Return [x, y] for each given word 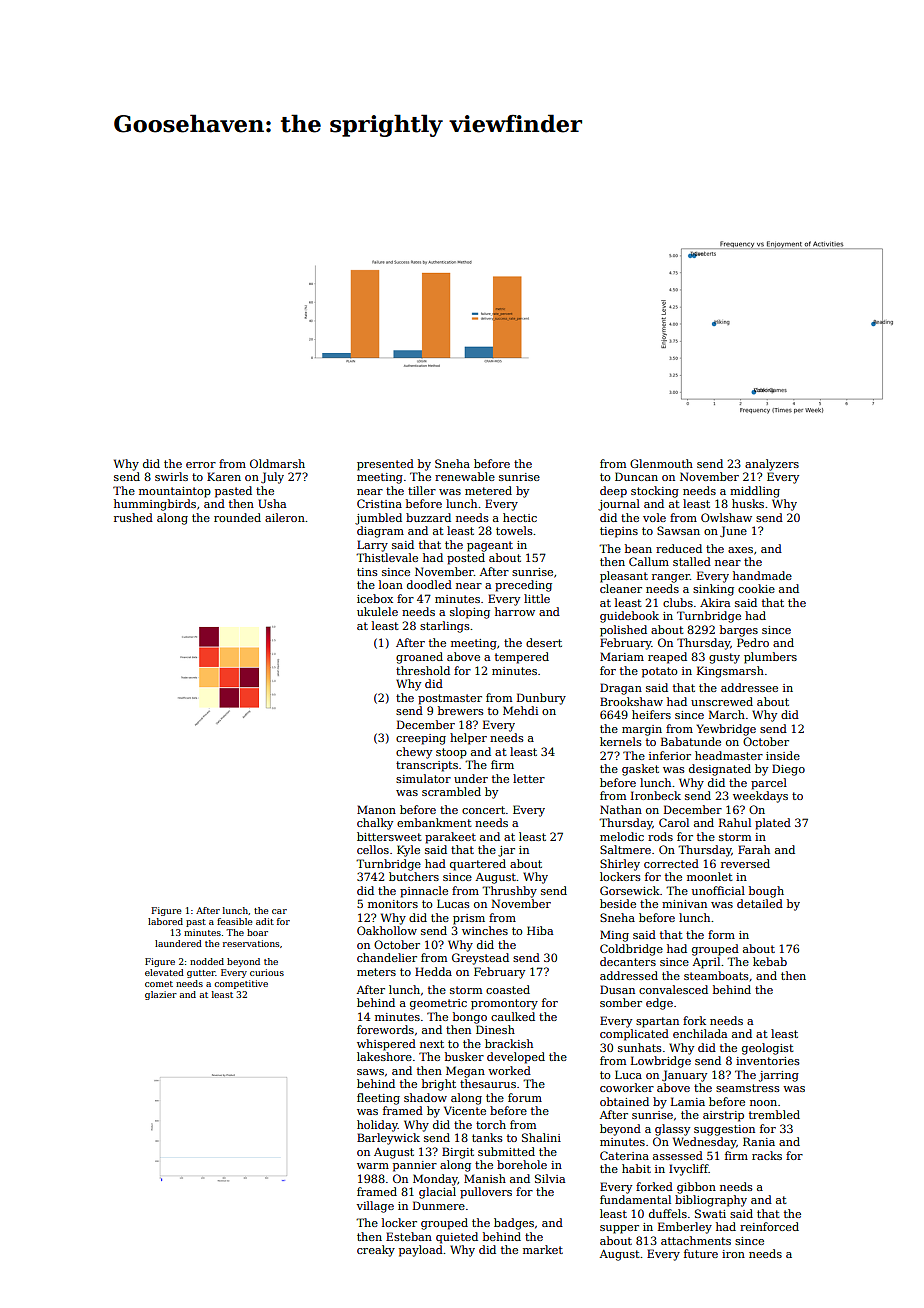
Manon [376, 809]
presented [385, 465]
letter [529, 778]
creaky [376, 1251]
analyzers [772, 465]
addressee [749, 687]
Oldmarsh [277, 463]
